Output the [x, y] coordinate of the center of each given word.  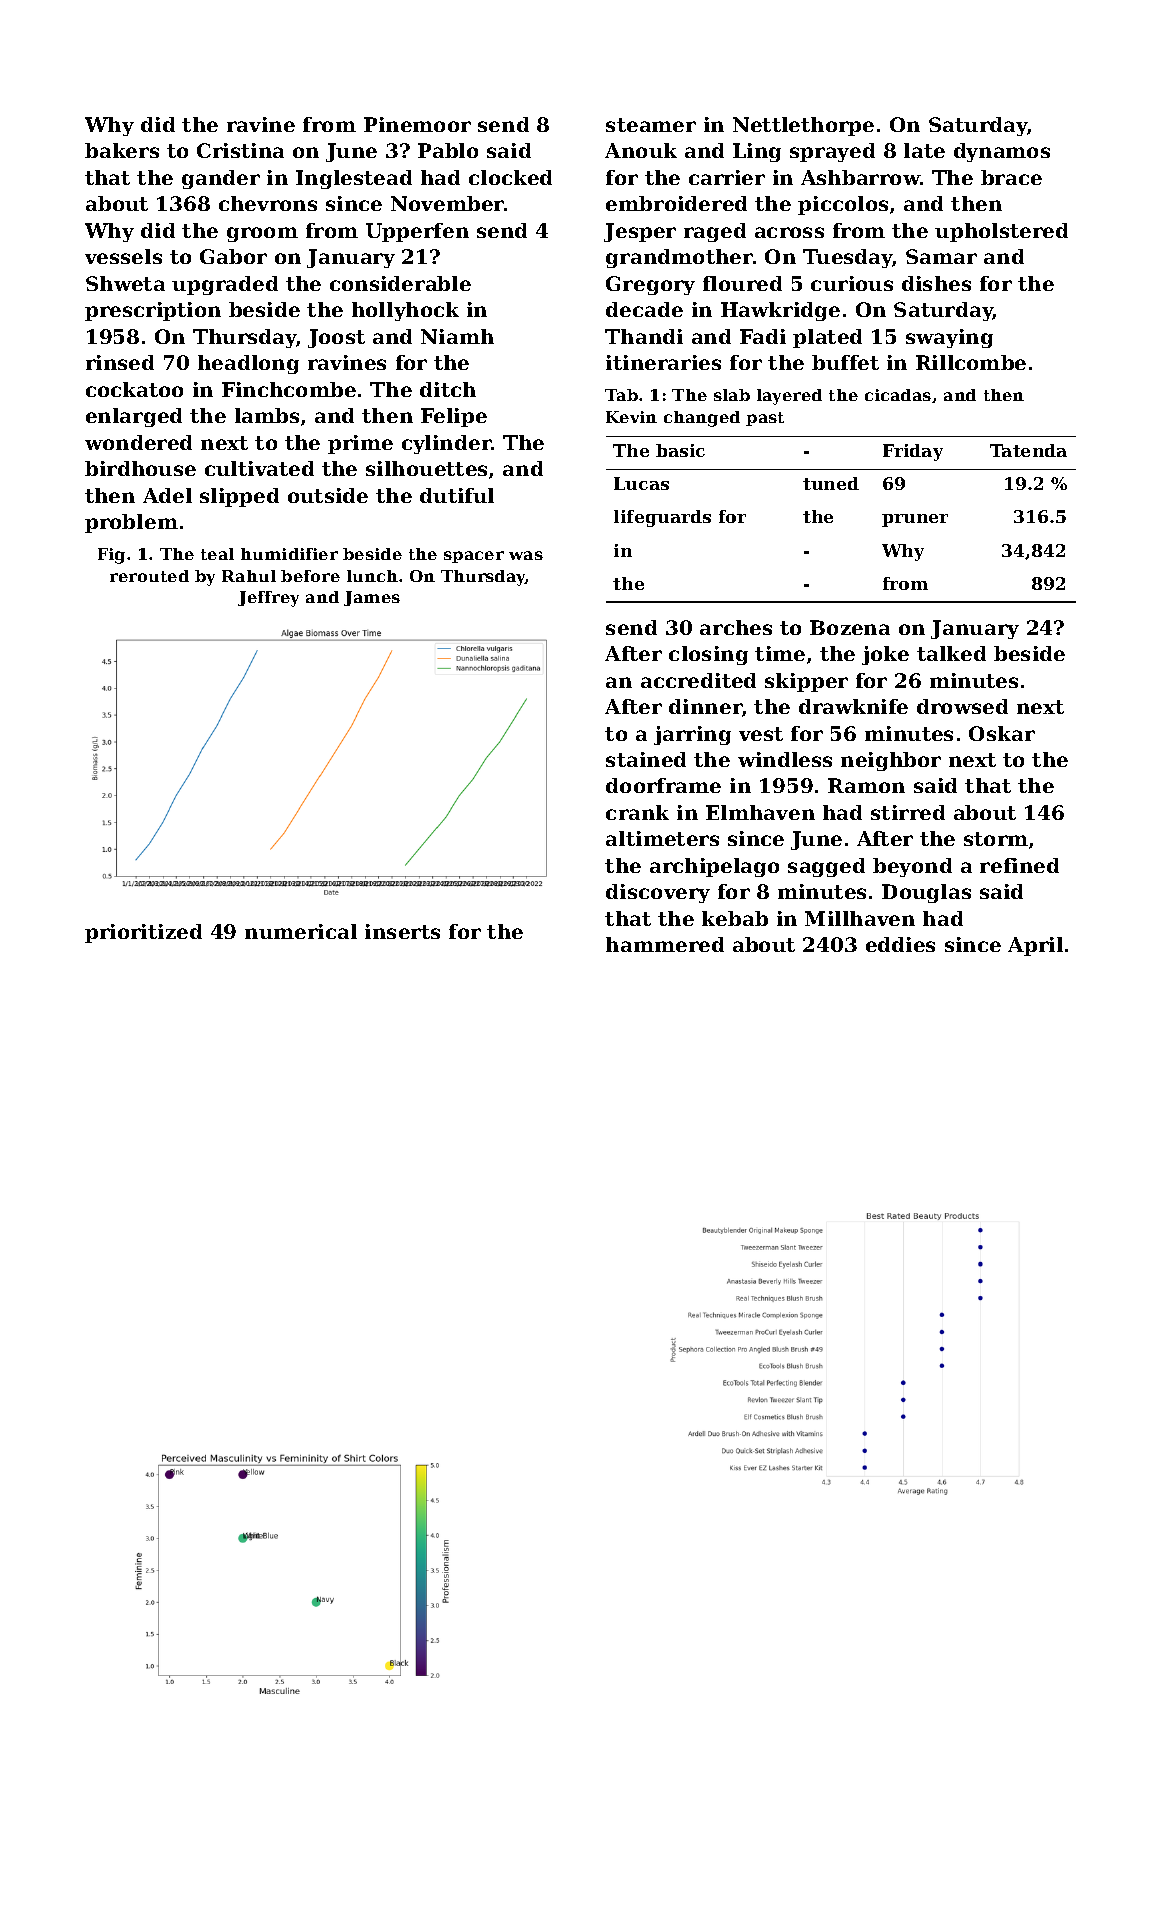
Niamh [457, 336]
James [372, 598]
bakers [122, 150]
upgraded [225, 285]
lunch [372, 576]
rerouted [149, 576]
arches [736, 627]
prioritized [143, 933]
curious [852, 283]
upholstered [1001, 232]
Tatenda [1028, 450]
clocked [510, 177]
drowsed [962, 706]
